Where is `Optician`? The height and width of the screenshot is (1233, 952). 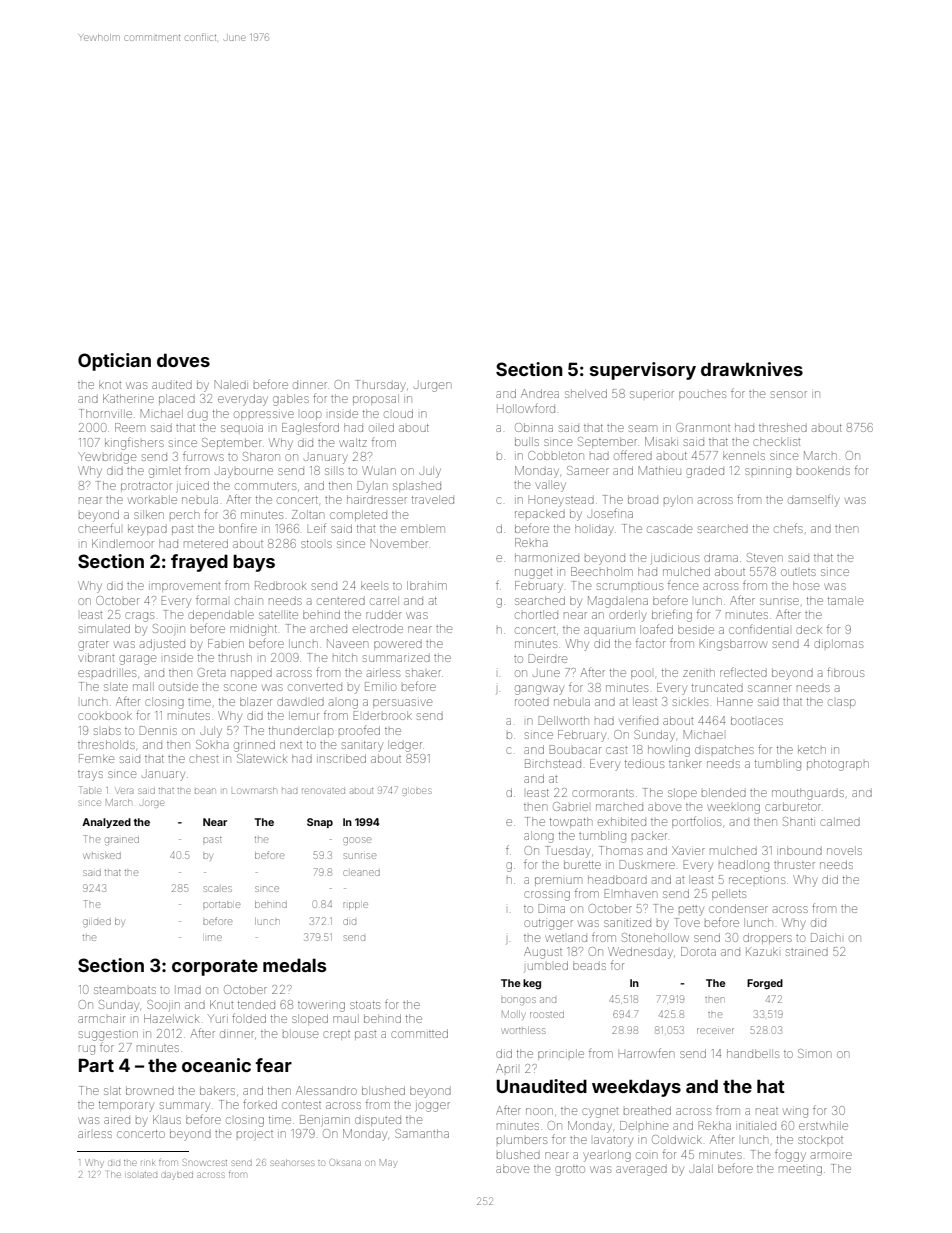 Optician is located at coordinates (114, 362).
